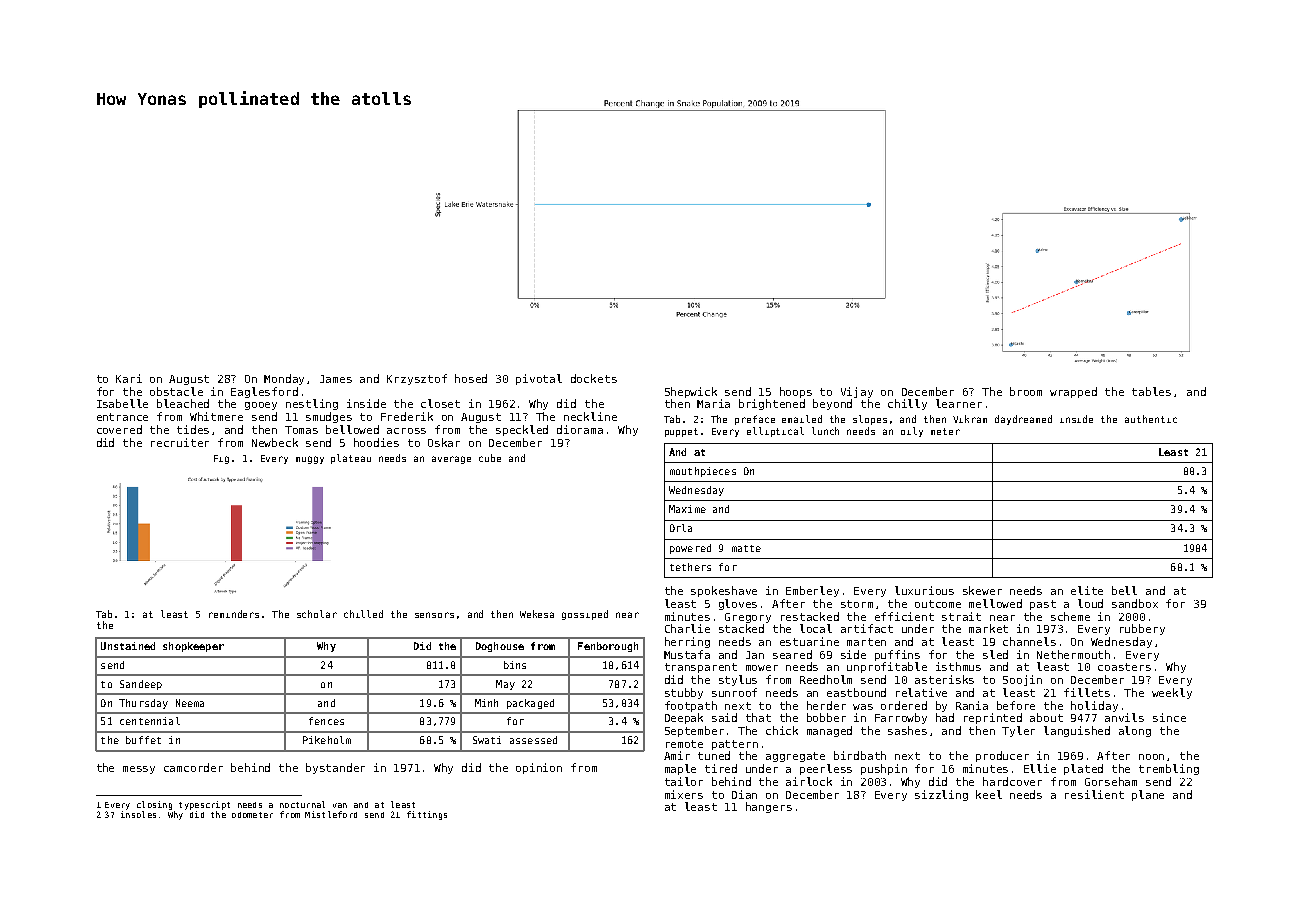  I want to click on bins, so click(515, 665).
